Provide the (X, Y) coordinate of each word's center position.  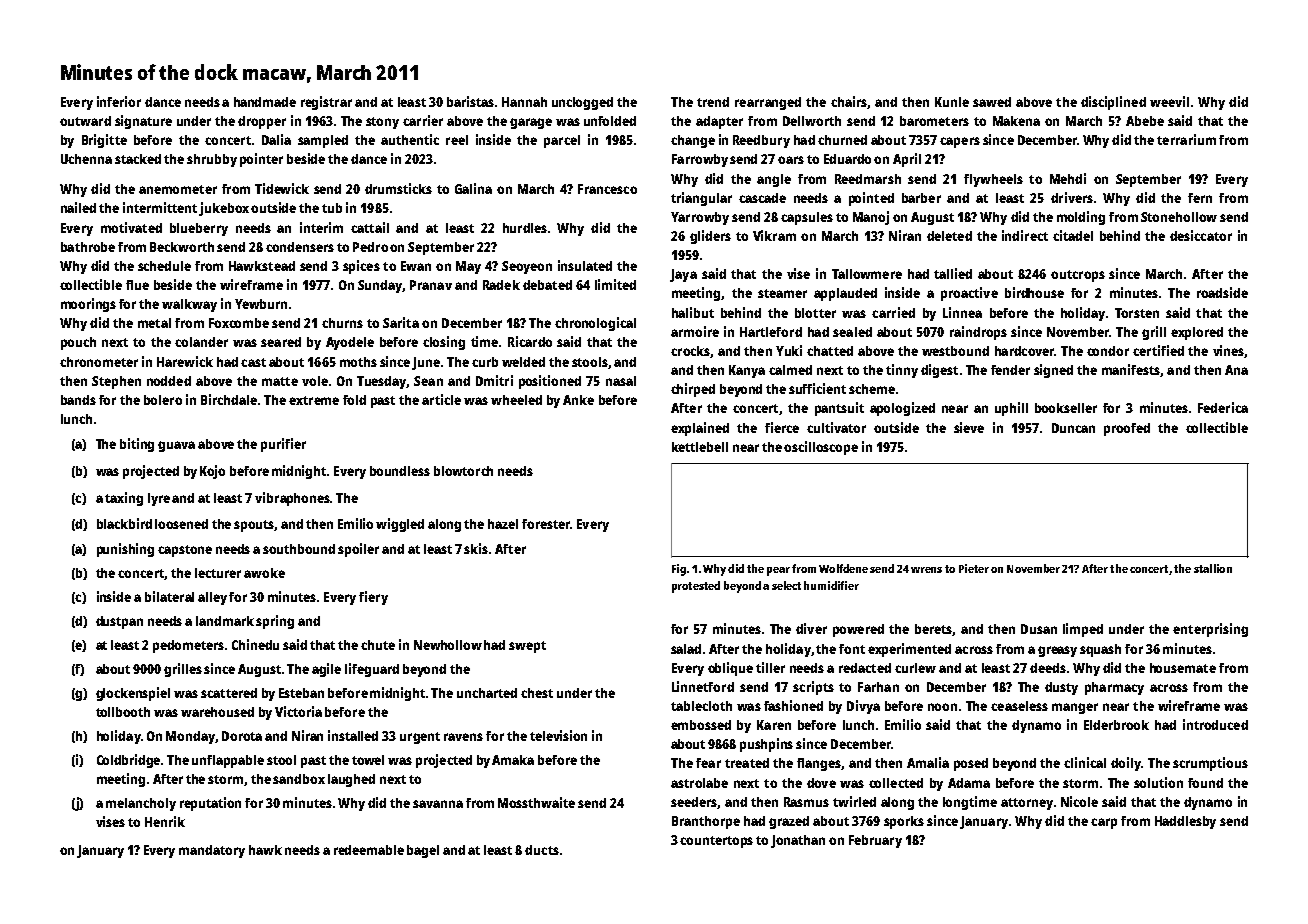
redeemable (369, 850)
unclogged (582, 103)
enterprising (1210, 630)
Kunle (952, 102)
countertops (716, 842)
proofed (1127, 429)
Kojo (212, 472)
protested (696, 587)
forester (546, 524)
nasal (621, 381)
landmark (225, 621)
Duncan (1073, 428)
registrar (326, 103)
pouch (78, 343)
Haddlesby (1185, 822)
